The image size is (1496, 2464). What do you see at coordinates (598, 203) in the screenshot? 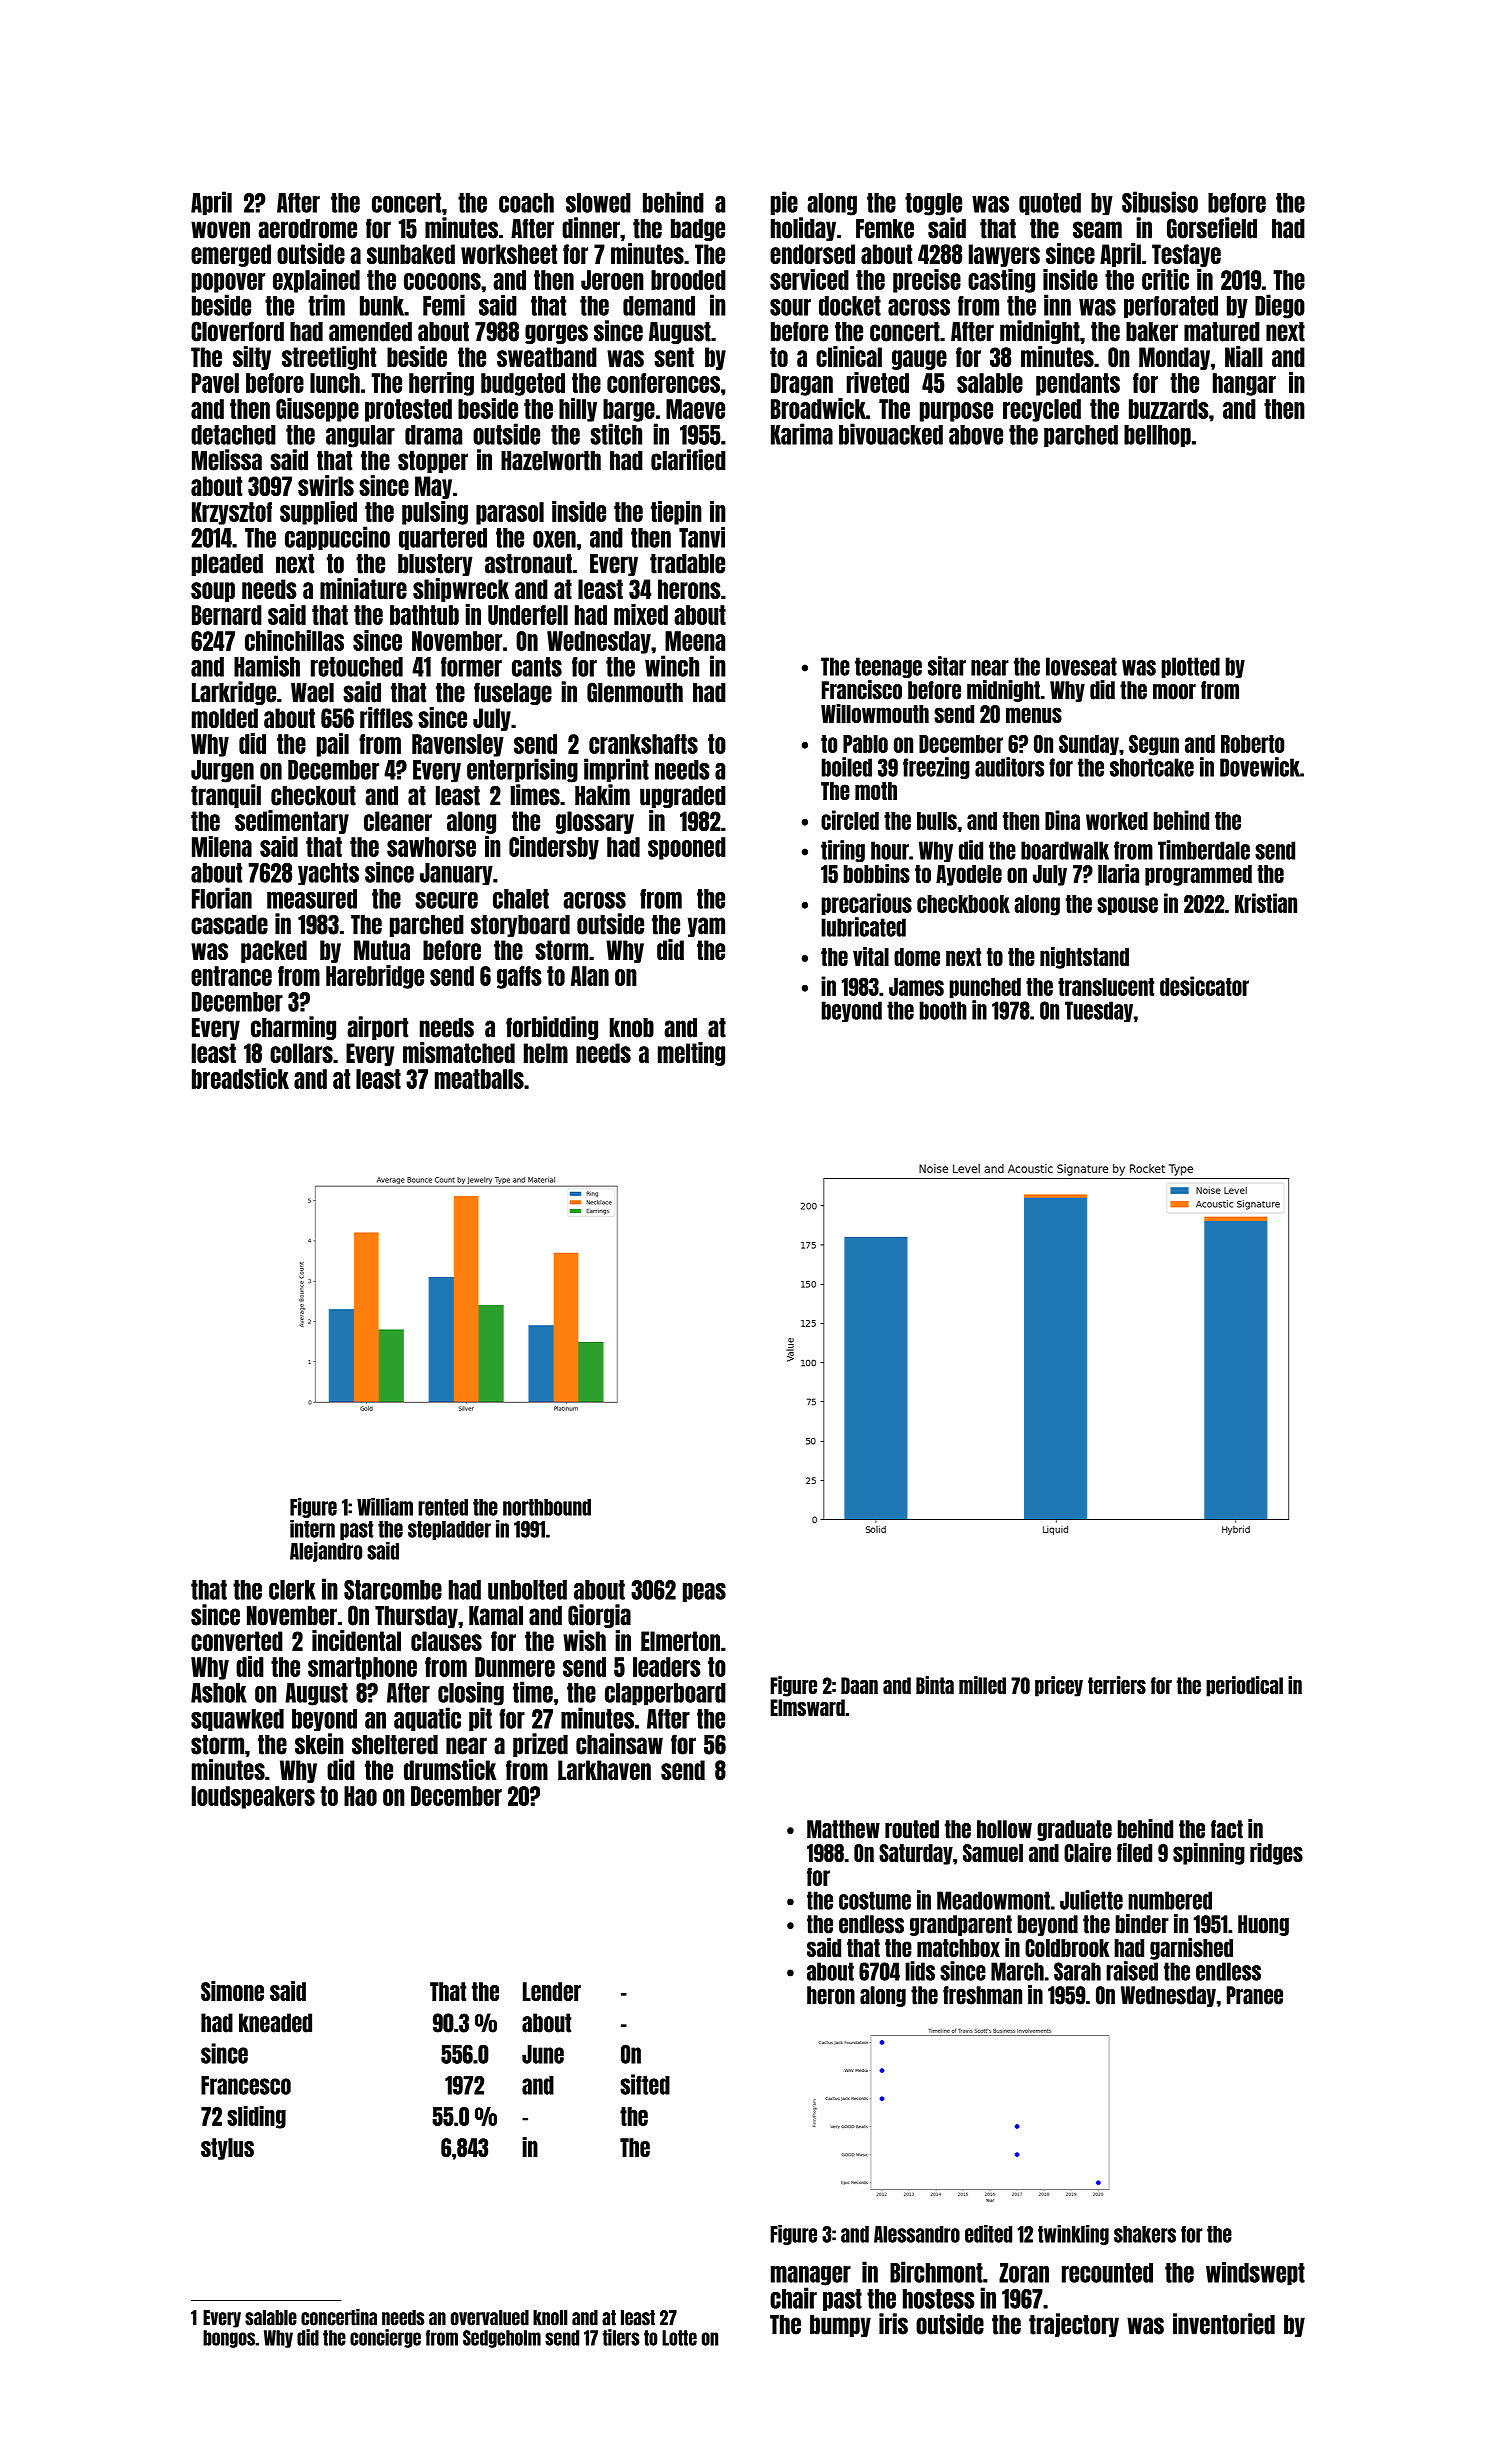
I see `slowed` at bounding box center [598, 203].
